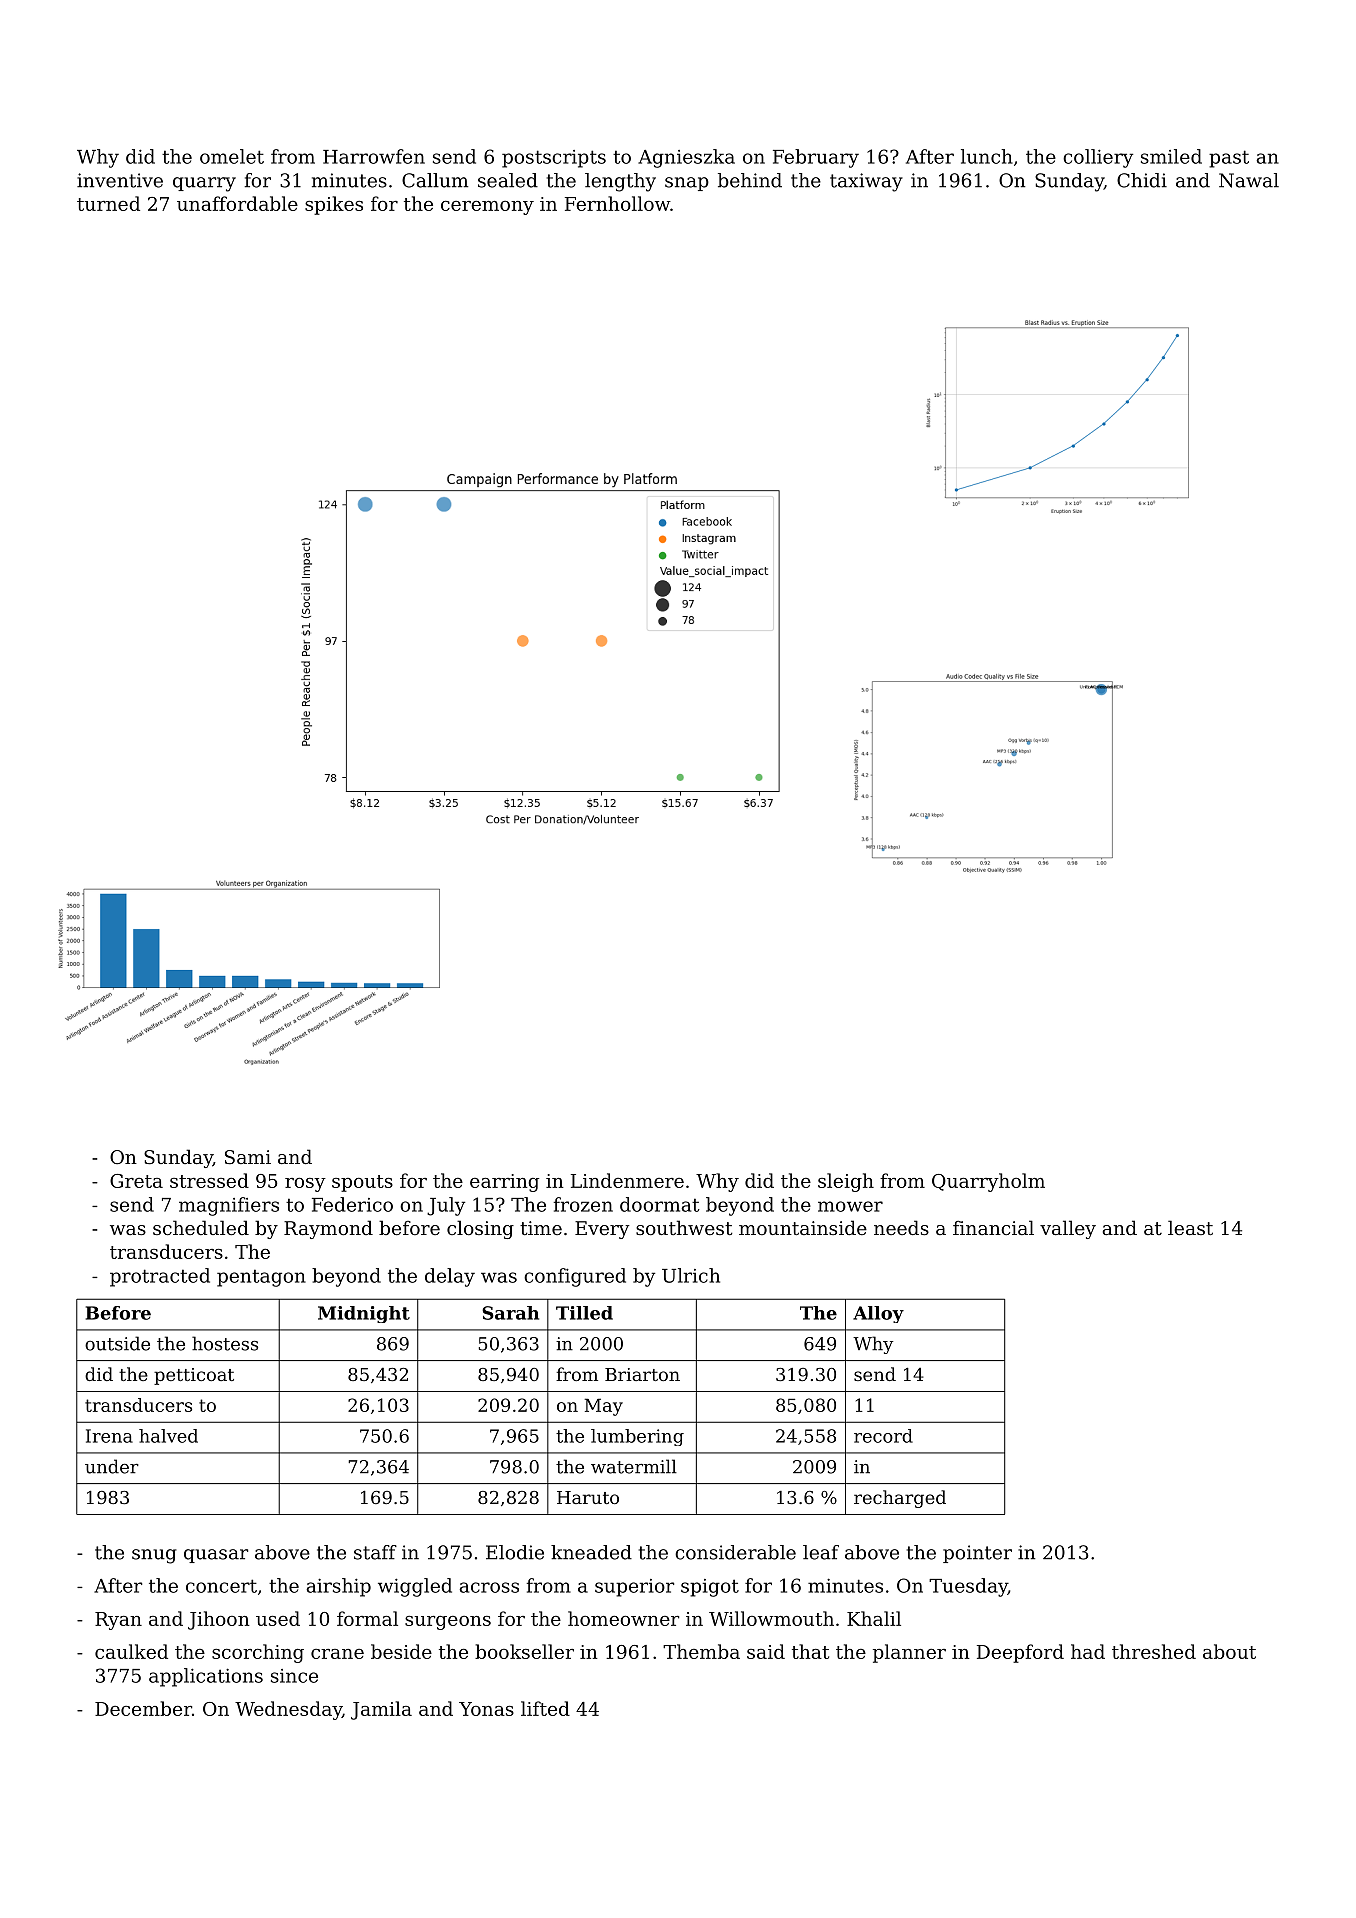 The width and height of the screenshot is (1356, 1918). Describe the element at coordinates (623, 1618) in the screenshot. I see `homeowner` at that location.
